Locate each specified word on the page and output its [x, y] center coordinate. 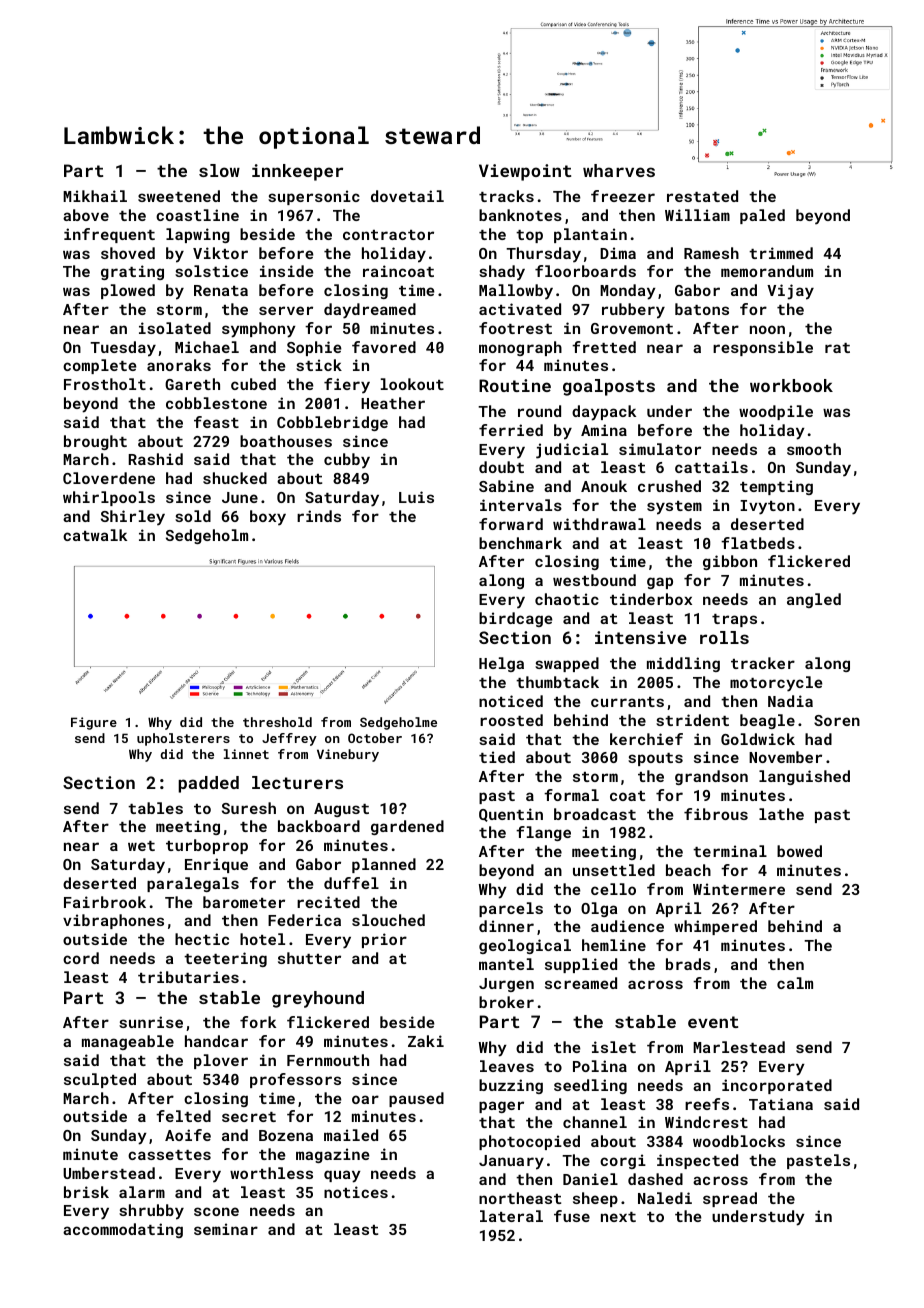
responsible [763, 348]
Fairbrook [105, 902]
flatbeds [758, 543]
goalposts [609, 387]
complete [100, 366]
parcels [511, 909]
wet [141, 846]
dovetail [407, 196]
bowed [799, 851]
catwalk [95, 535]
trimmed [781, 253]
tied [497, 757]
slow [219, 170]
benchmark [520, 543]
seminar [226, 1229]
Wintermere [739, 889]
